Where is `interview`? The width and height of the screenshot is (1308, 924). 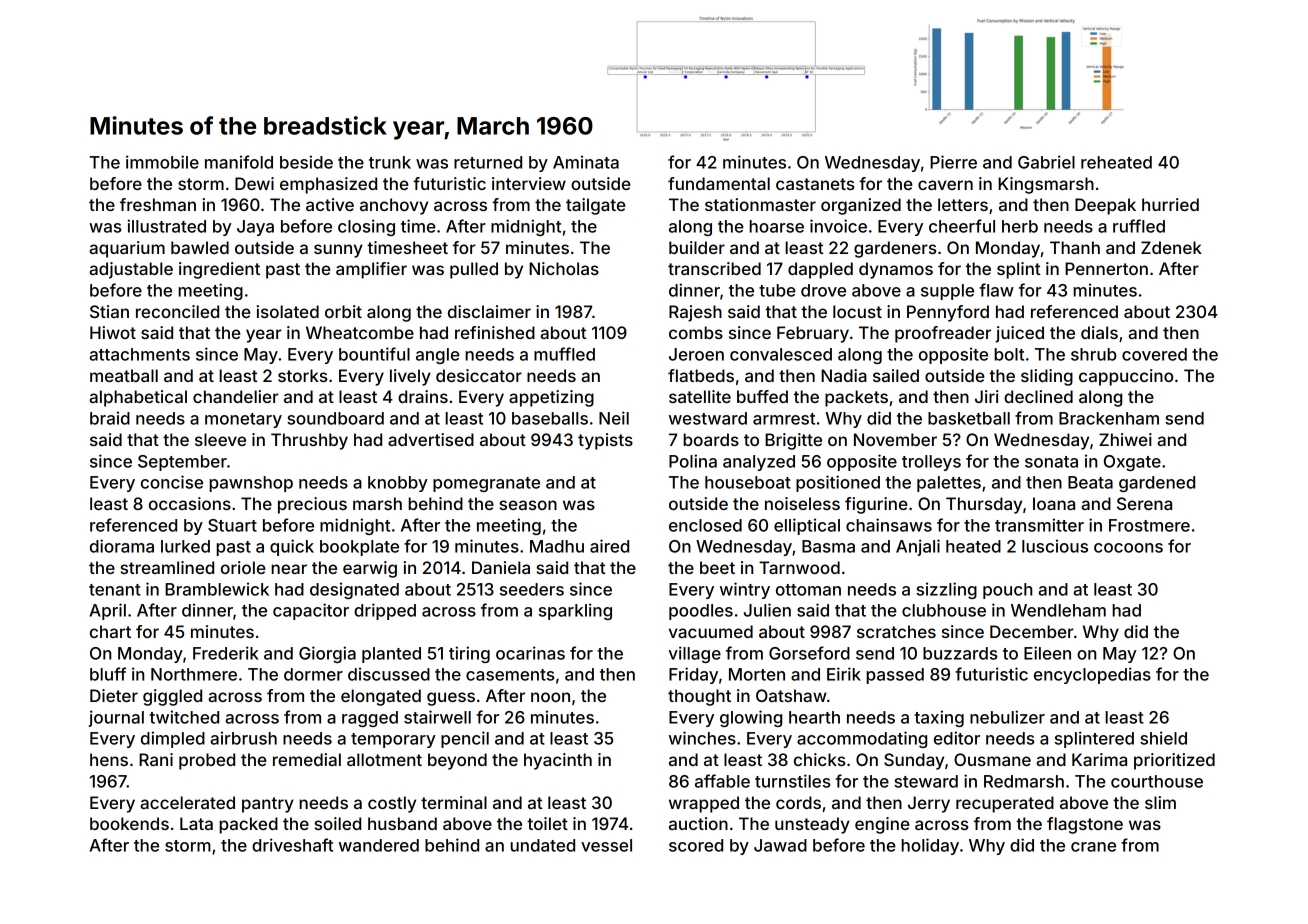
interview is located at coordinates (529, 183).
